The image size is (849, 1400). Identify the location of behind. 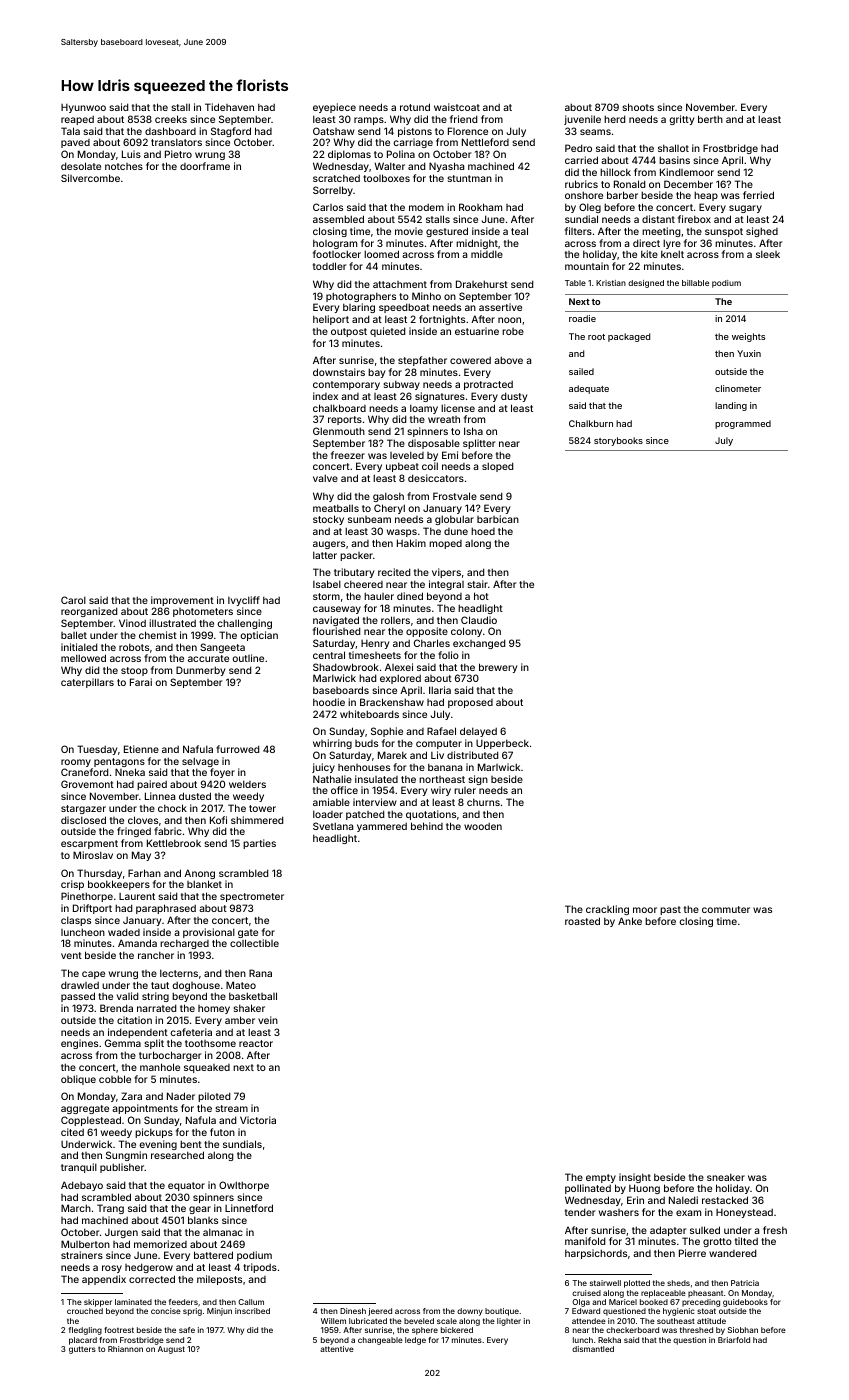
(427, 826).
